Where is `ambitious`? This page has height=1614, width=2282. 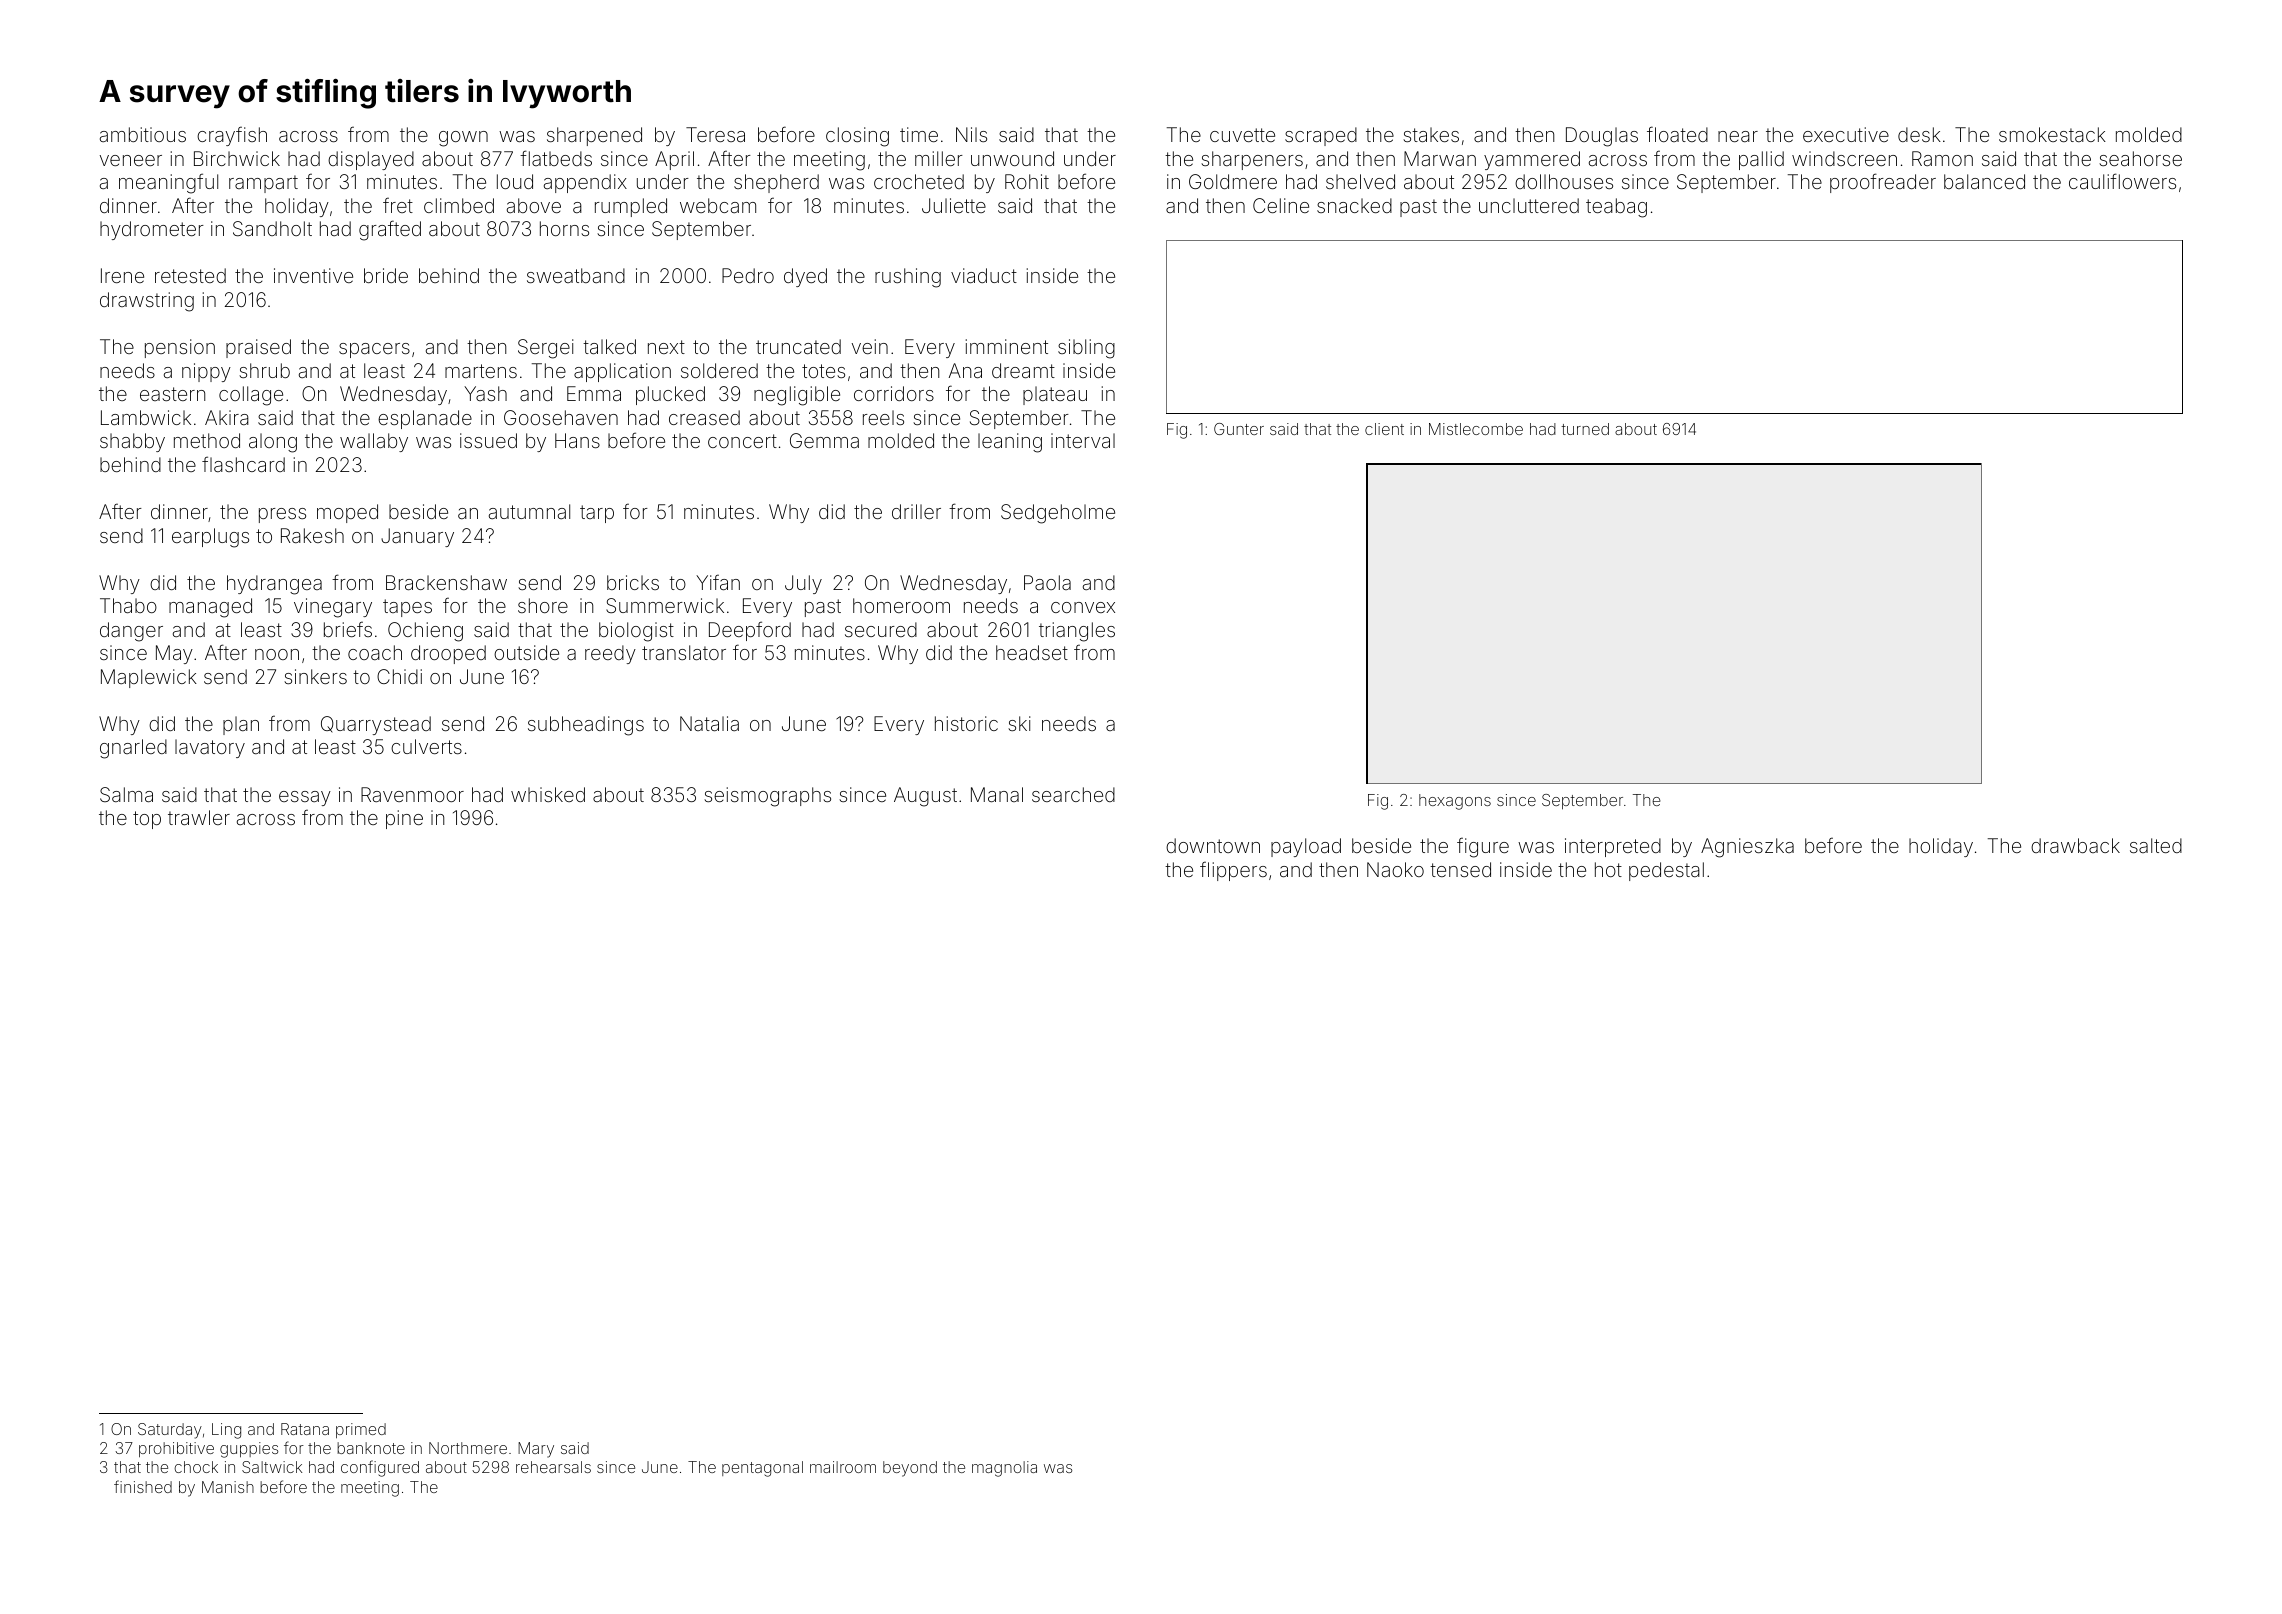 ambitious is located at coordinates (143, 134).
